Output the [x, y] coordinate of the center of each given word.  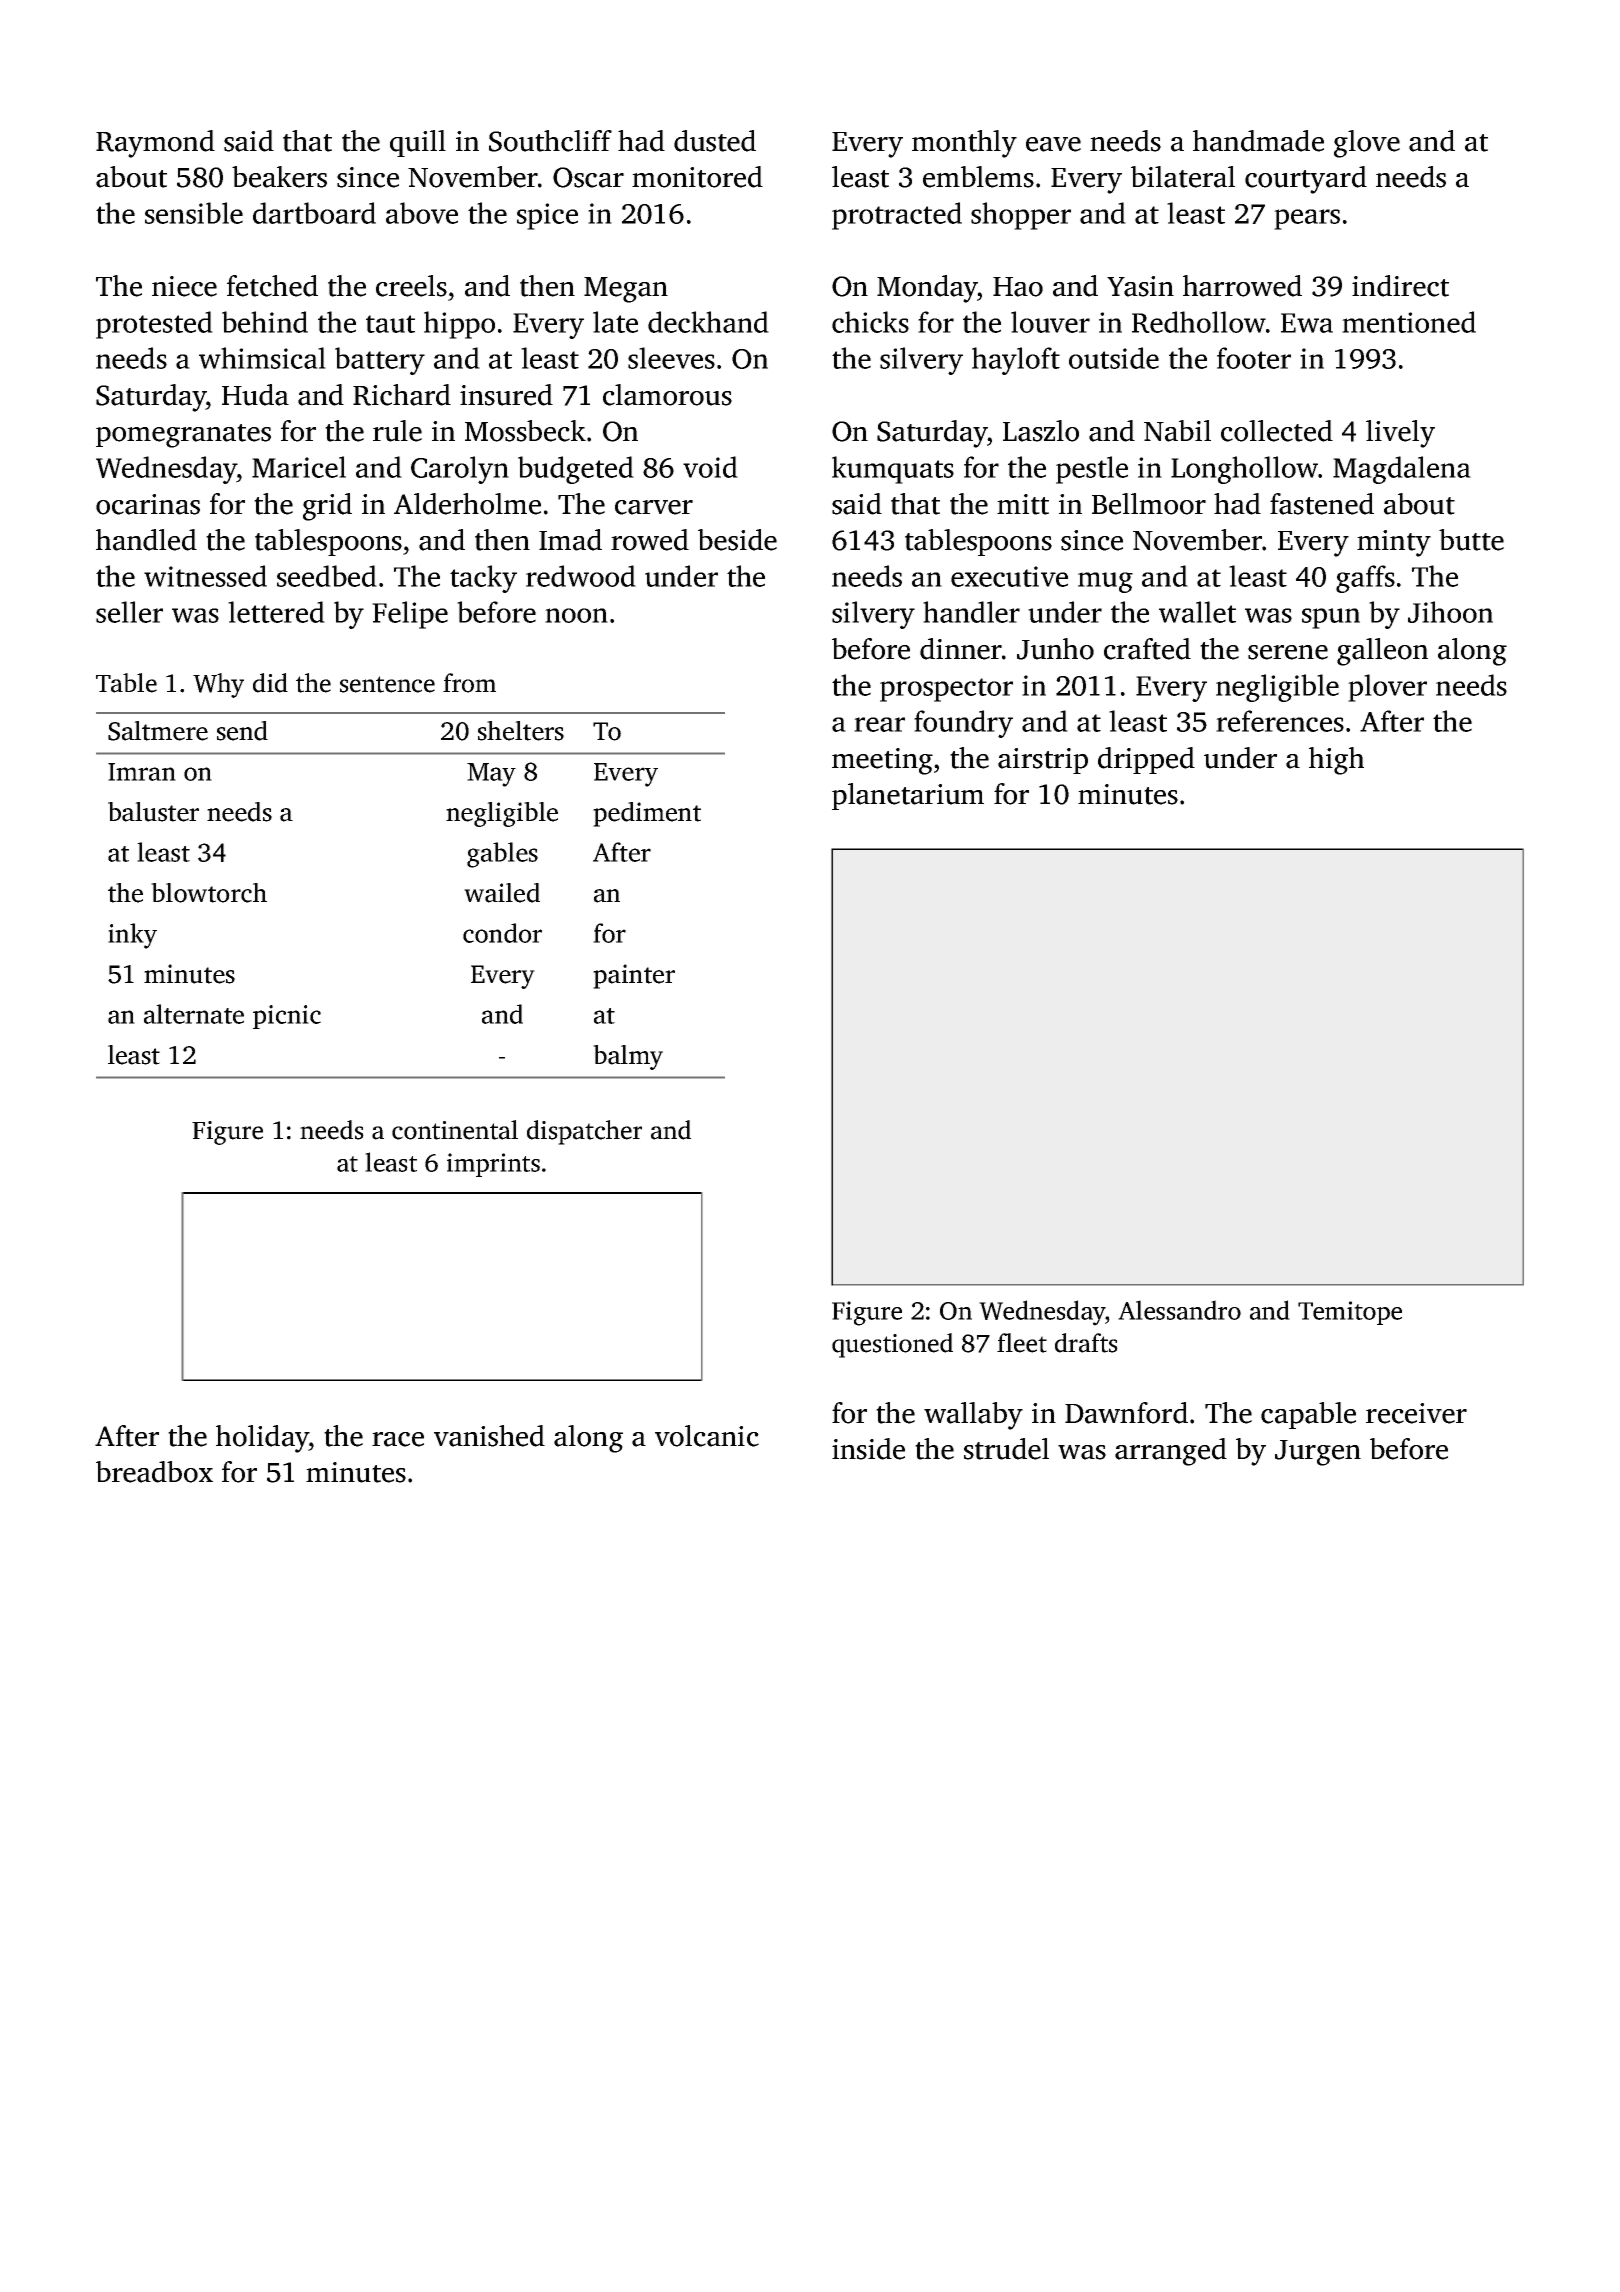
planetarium [908, 796]
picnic [287, 1017]
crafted [1147, 649]
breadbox [154, 1472]
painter [634, 976]
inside [868, 1449]
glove [1367, 144]
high [1336, 761]
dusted [715, 141]
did [270, 683]
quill [418, 143]
